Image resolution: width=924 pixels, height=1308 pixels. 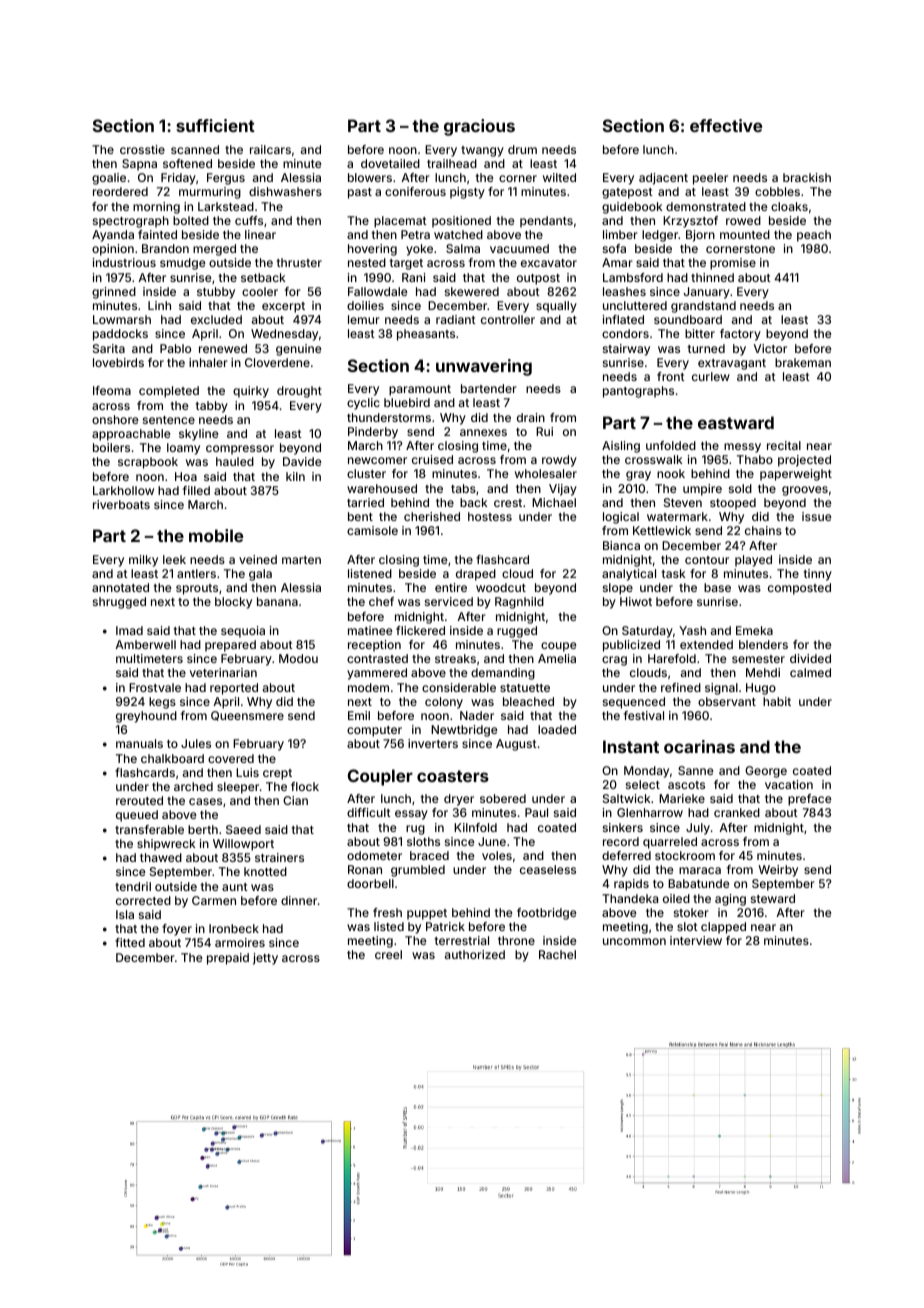 I want to click on brakeman, so click(x=803, y=362).
